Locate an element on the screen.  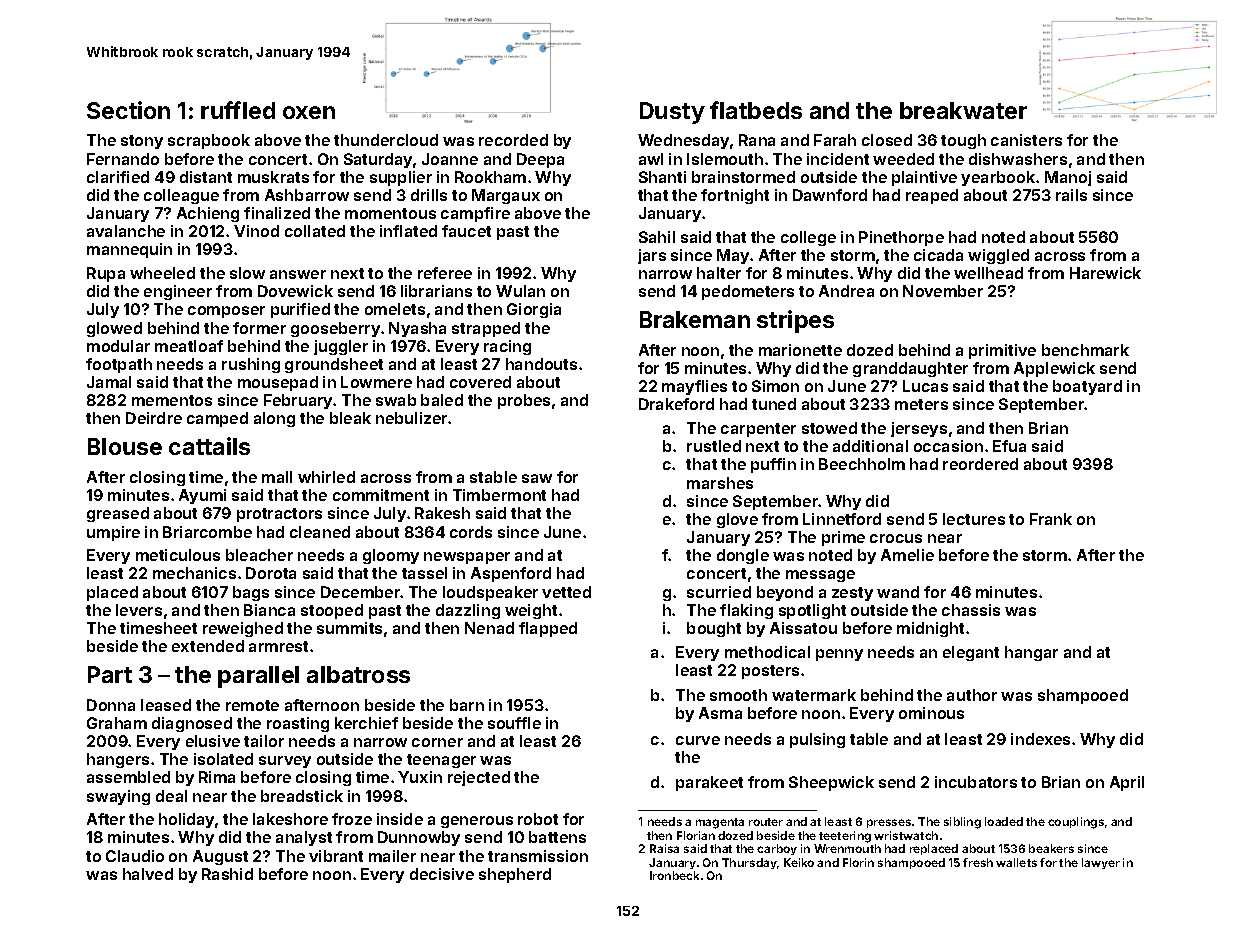
boatyard is located at coordinates (1087, 387).
